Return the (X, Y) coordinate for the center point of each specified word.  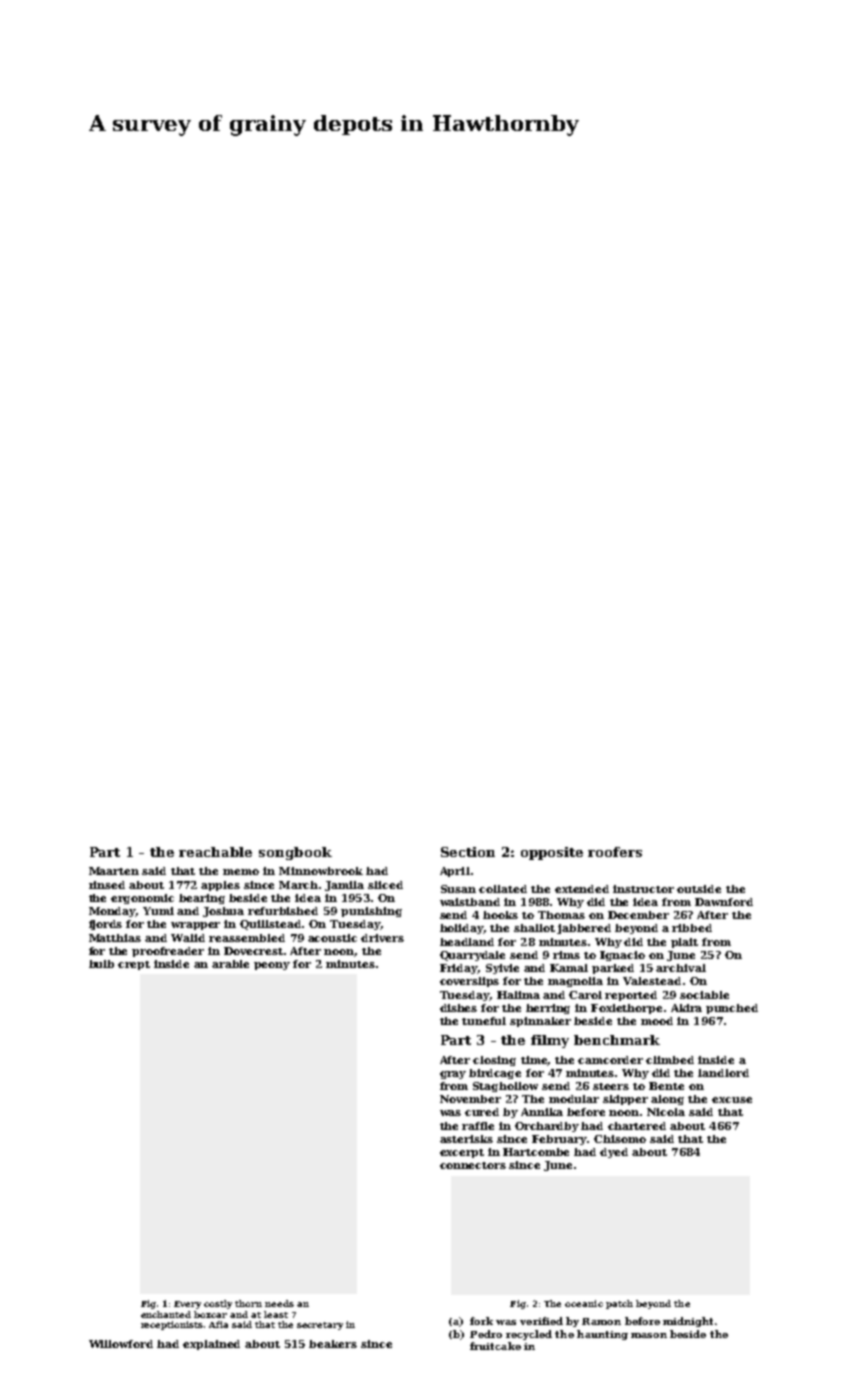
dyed (614, 1153)
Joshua (223, 912)
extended (582, 889)
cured (482, 1112)
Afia (218, 1324)
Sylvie (502, 969)
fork (481, 1321)
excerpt (462, 1153)
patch (619, 1304)
